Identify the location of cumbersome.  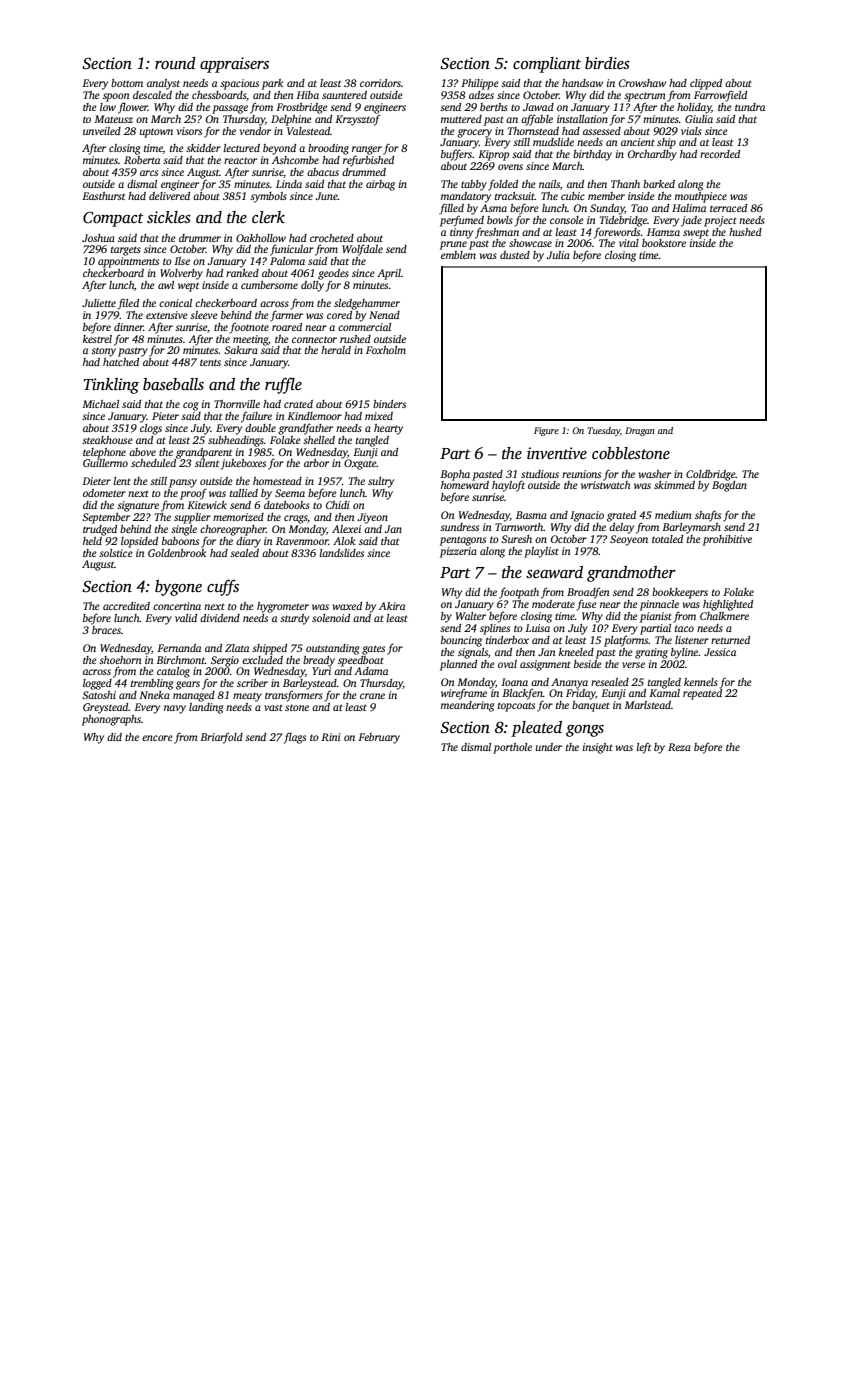
(269, 285).
